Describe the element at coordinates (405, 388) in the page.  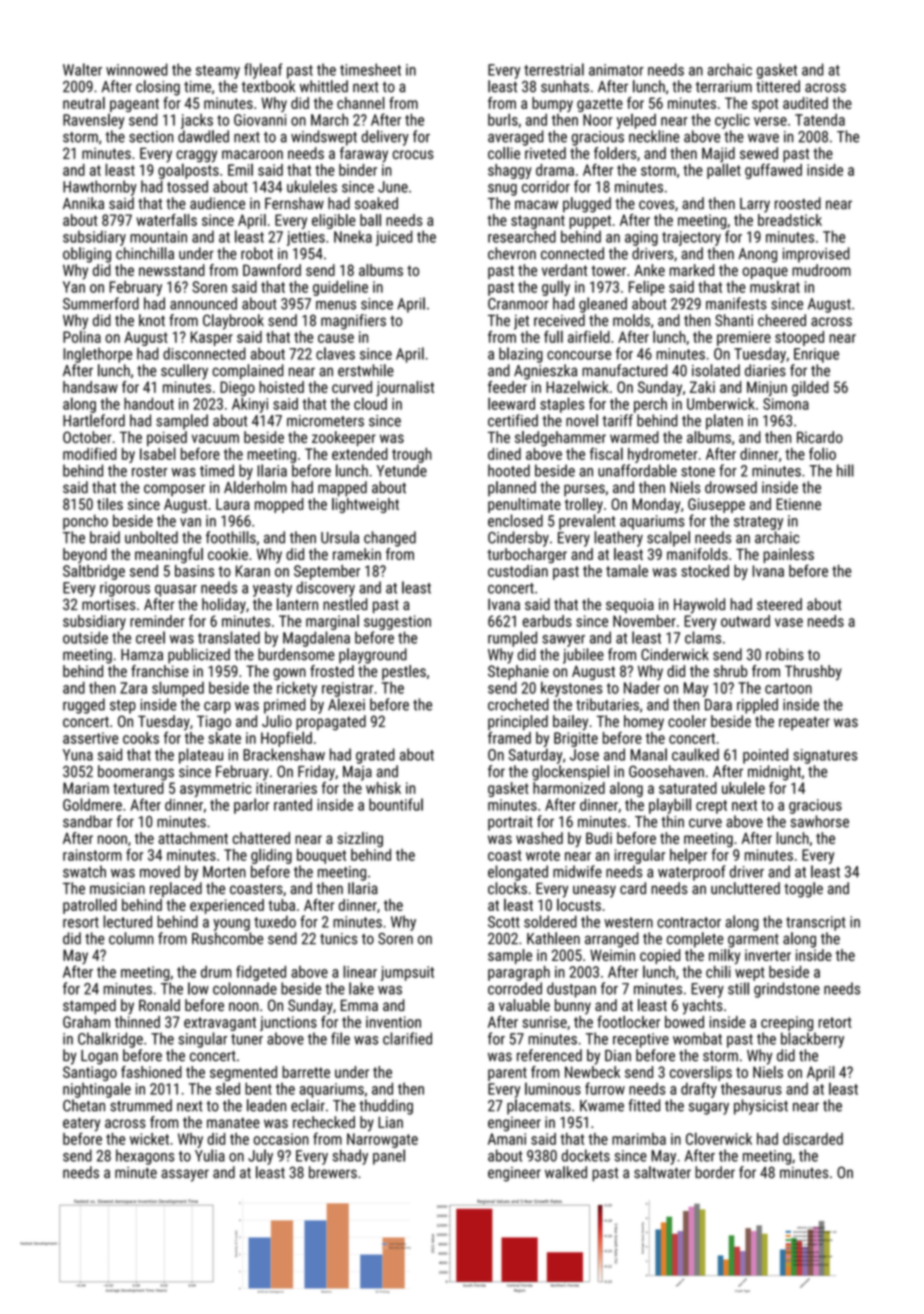
I see `journalist` at that location.
